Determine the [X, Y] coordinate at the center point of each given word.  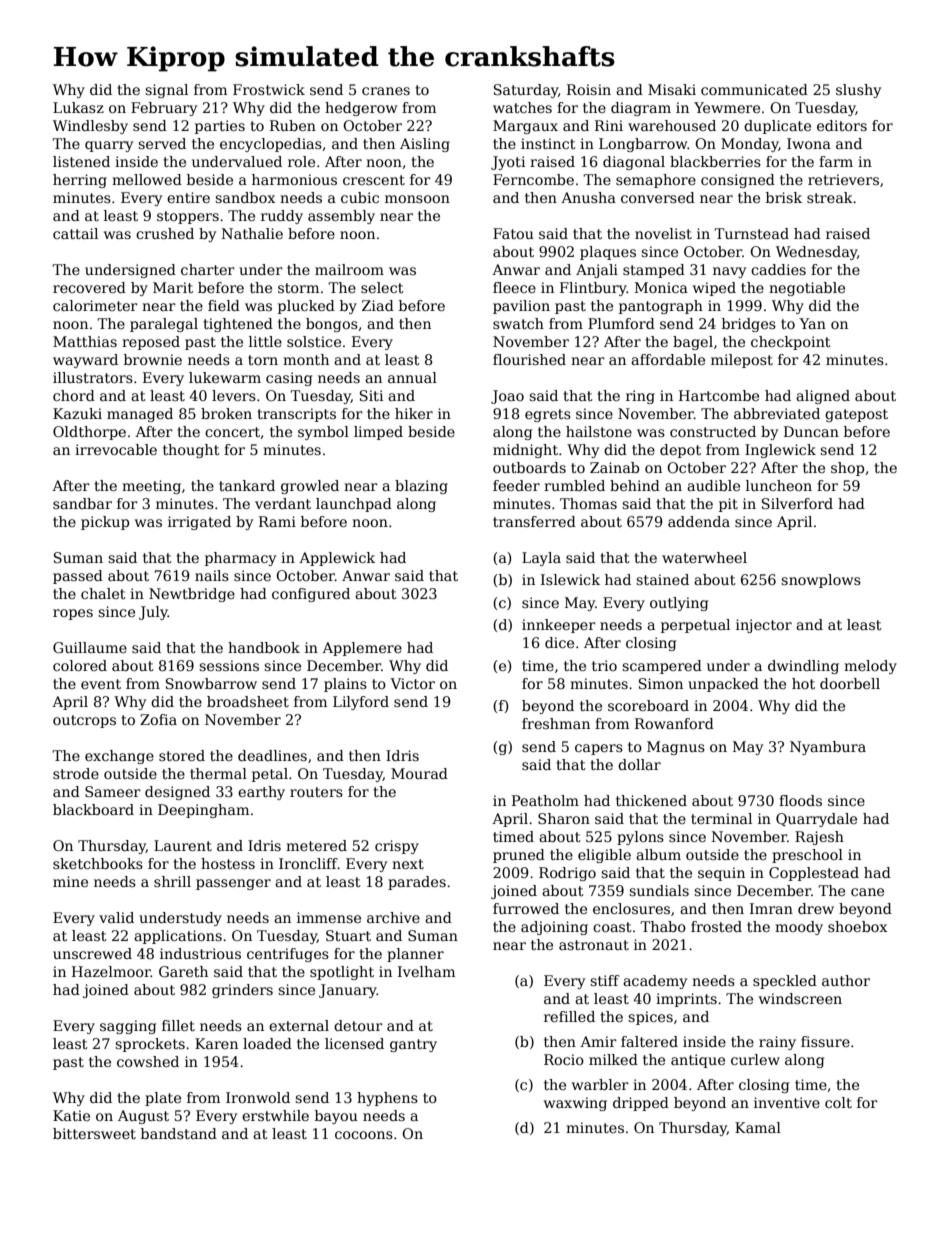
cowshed [148, 1061]
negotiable [807, 289]
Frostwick [269, 89]
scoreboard [648, 705]
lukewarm [225, 377]
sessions [229, 665]
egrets [548, 415]
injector [764, 626]
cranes [386, 91]
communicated [754, 89]
